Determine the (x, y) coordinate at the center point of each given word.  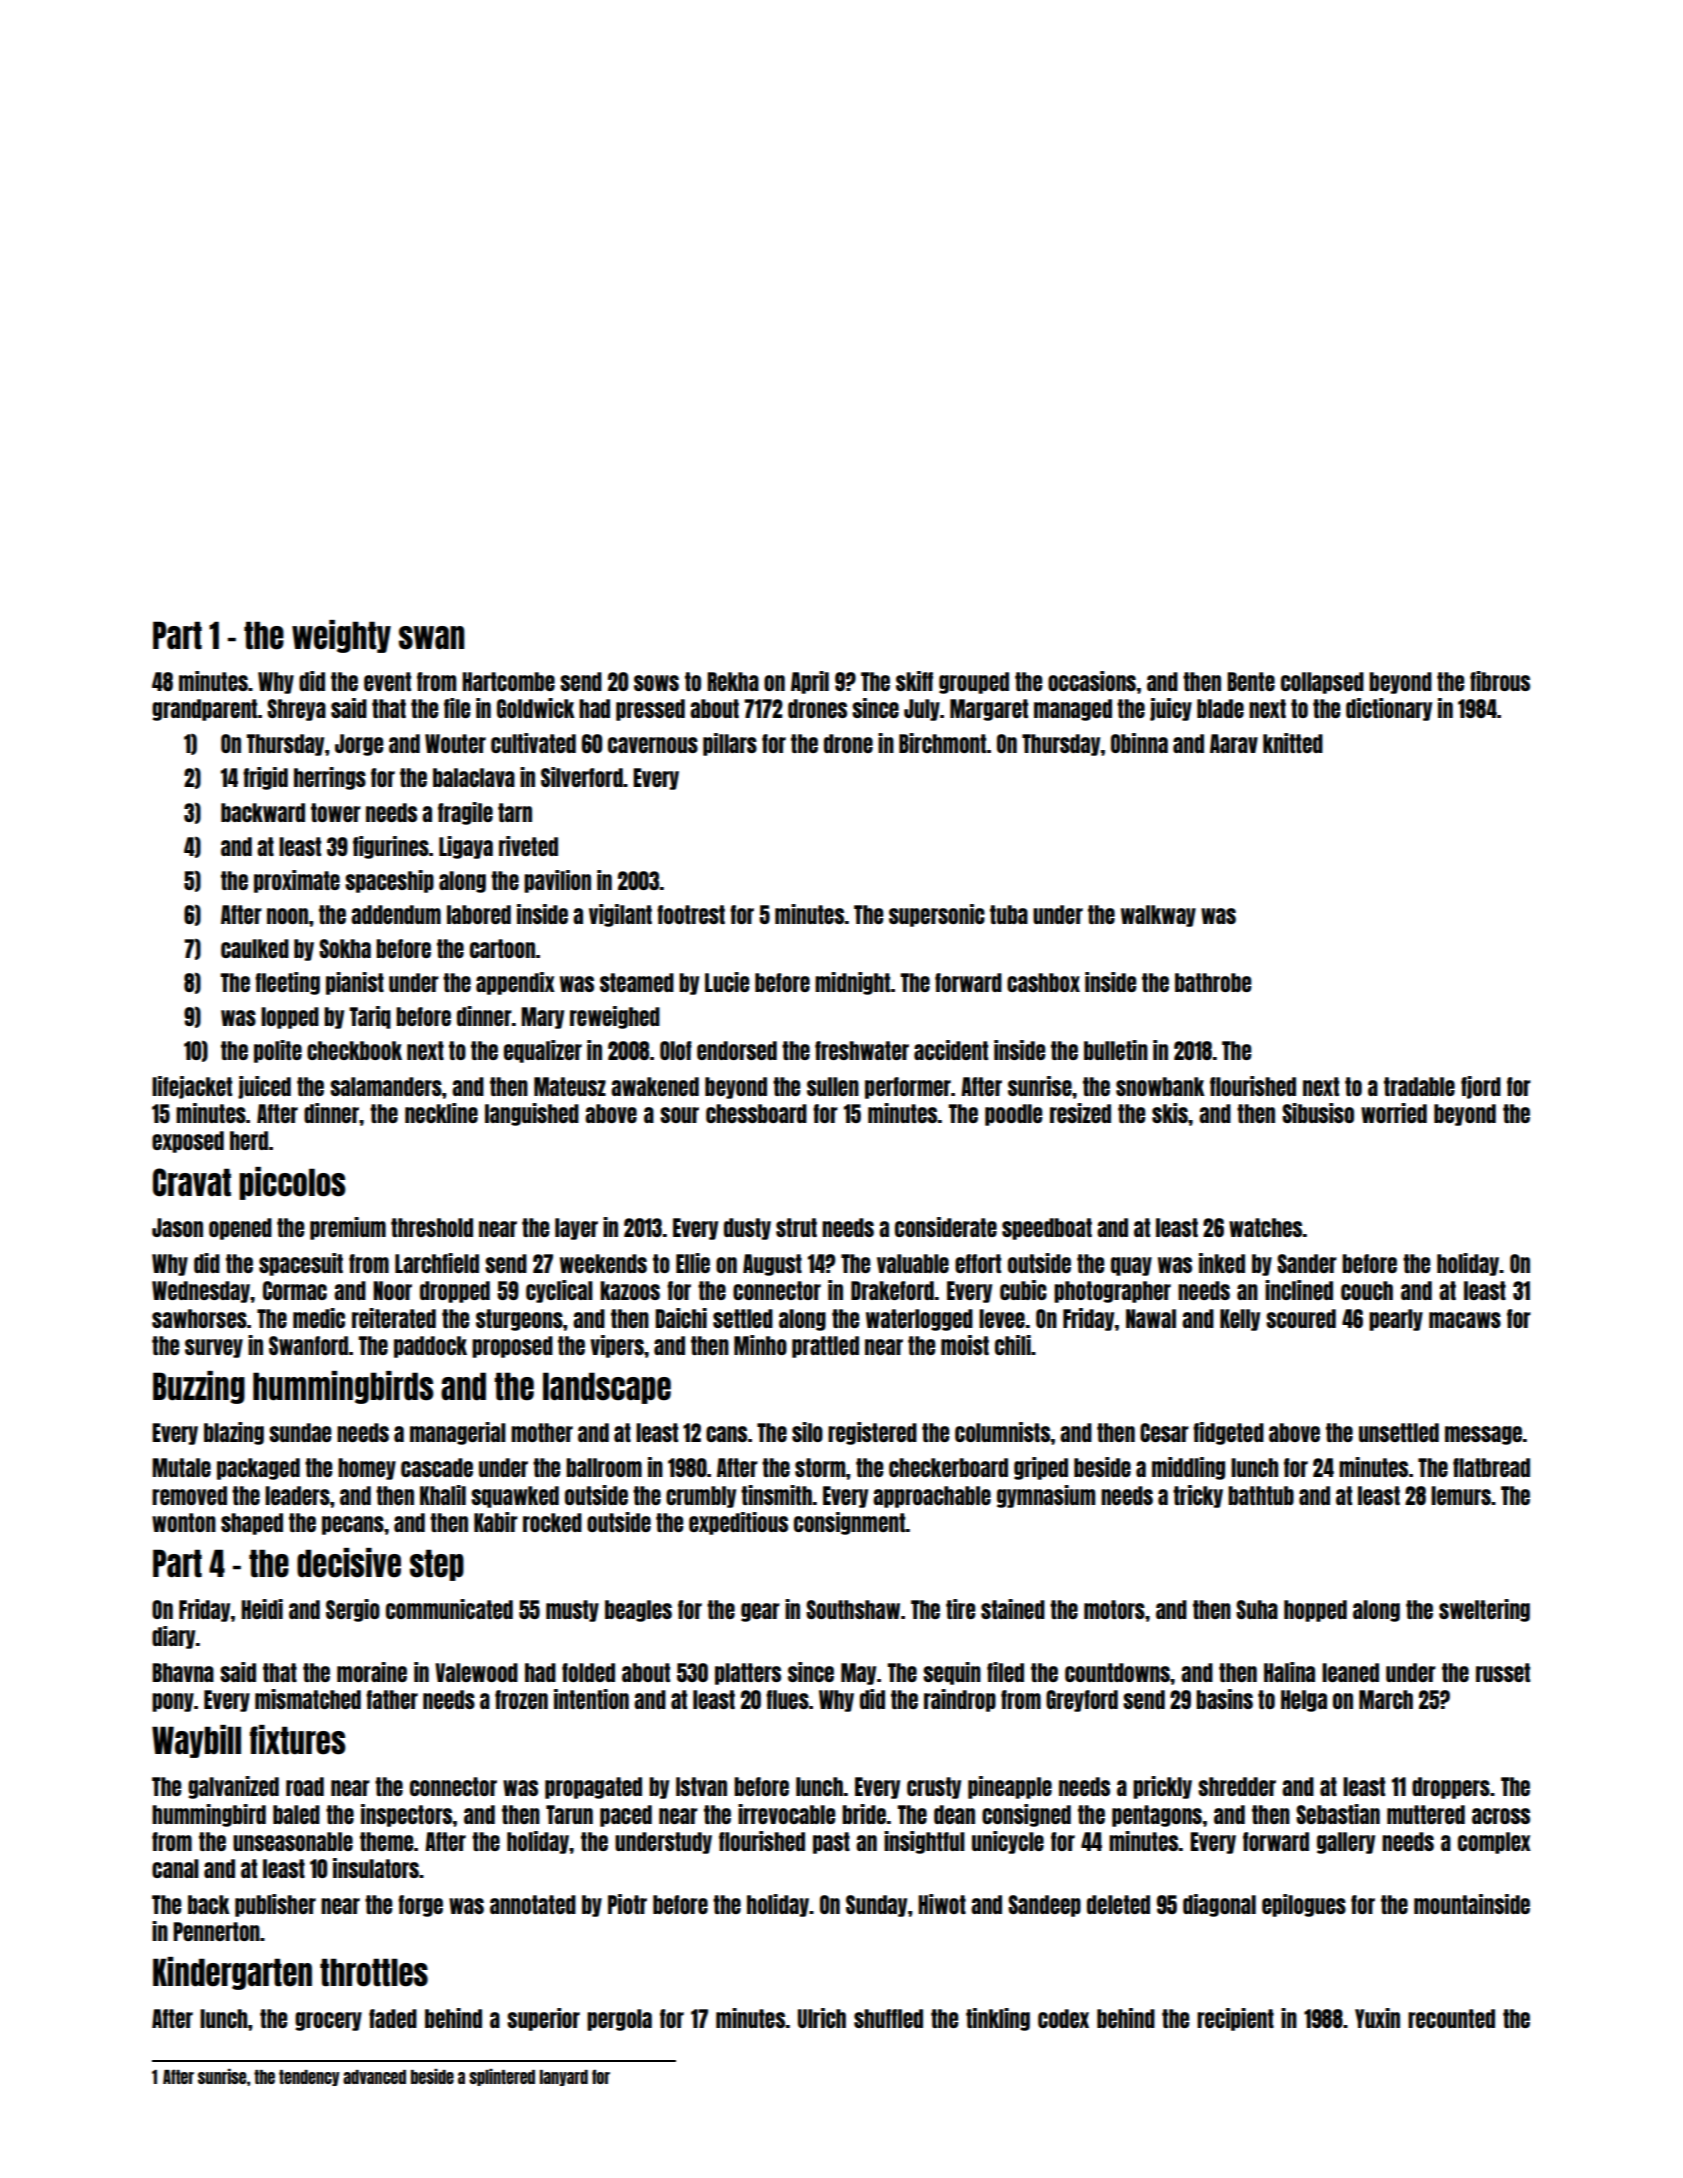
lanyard (564, 2078)
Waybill (196, 1741)
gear (760, 1612)
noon (287, 916)
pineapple (1010, 1787)
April (810, 682)
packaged (258, 1469)
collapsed (1322, 683)
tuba (1009, 914)
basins (1224, 1699)
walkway (1158, 916)
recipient (1235, 2019)
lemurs (1461, 1495)
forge (420, 1906)
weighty (341, 636)
